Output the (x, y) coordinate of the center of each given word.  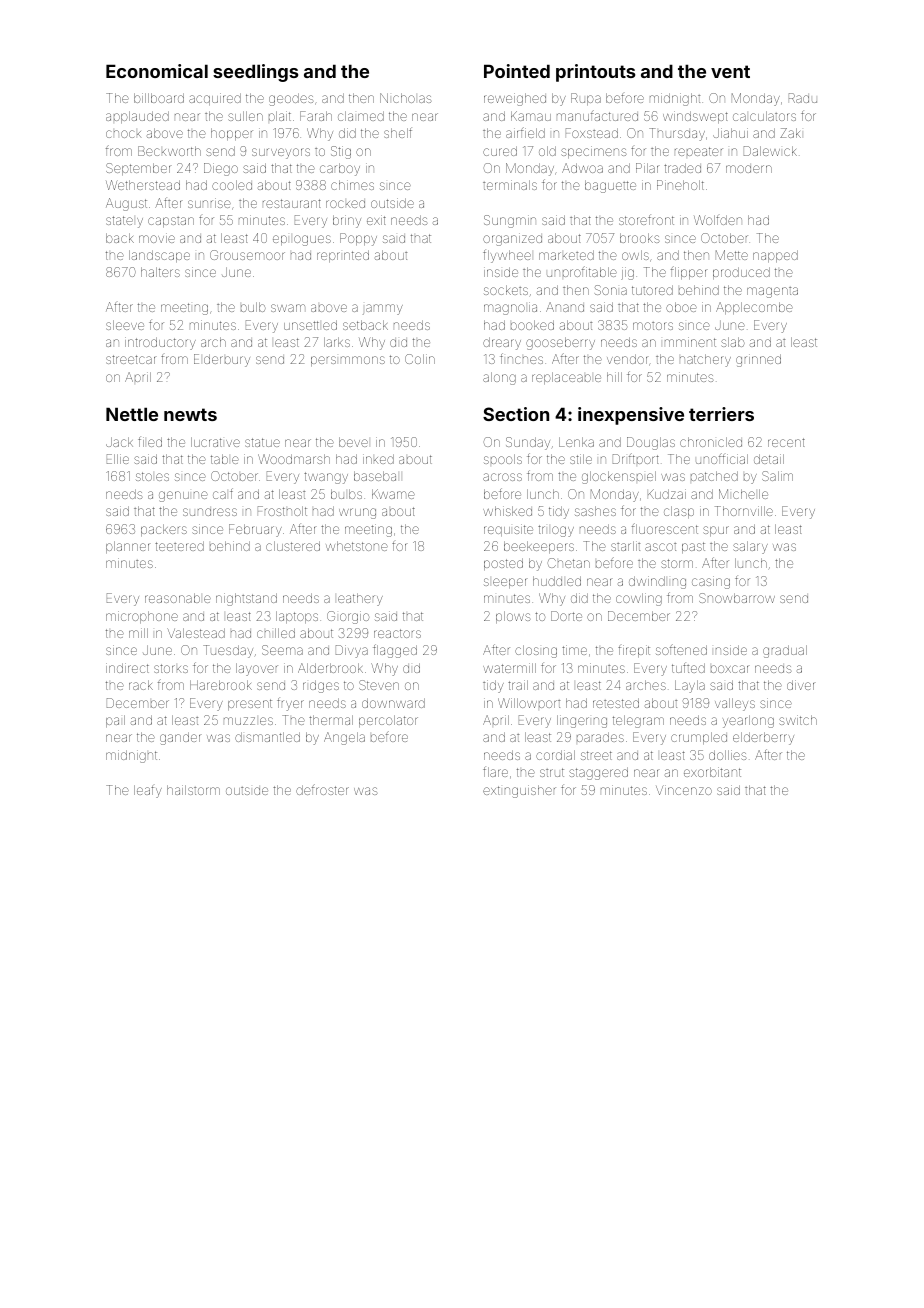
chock (123, 134)
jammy (383, 309)
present (250, 704)
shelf (398, 133)
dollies (728, 755)
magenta (772, 292)
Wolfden (718, 220)
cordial (555, 755)
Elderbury (222, 360)
